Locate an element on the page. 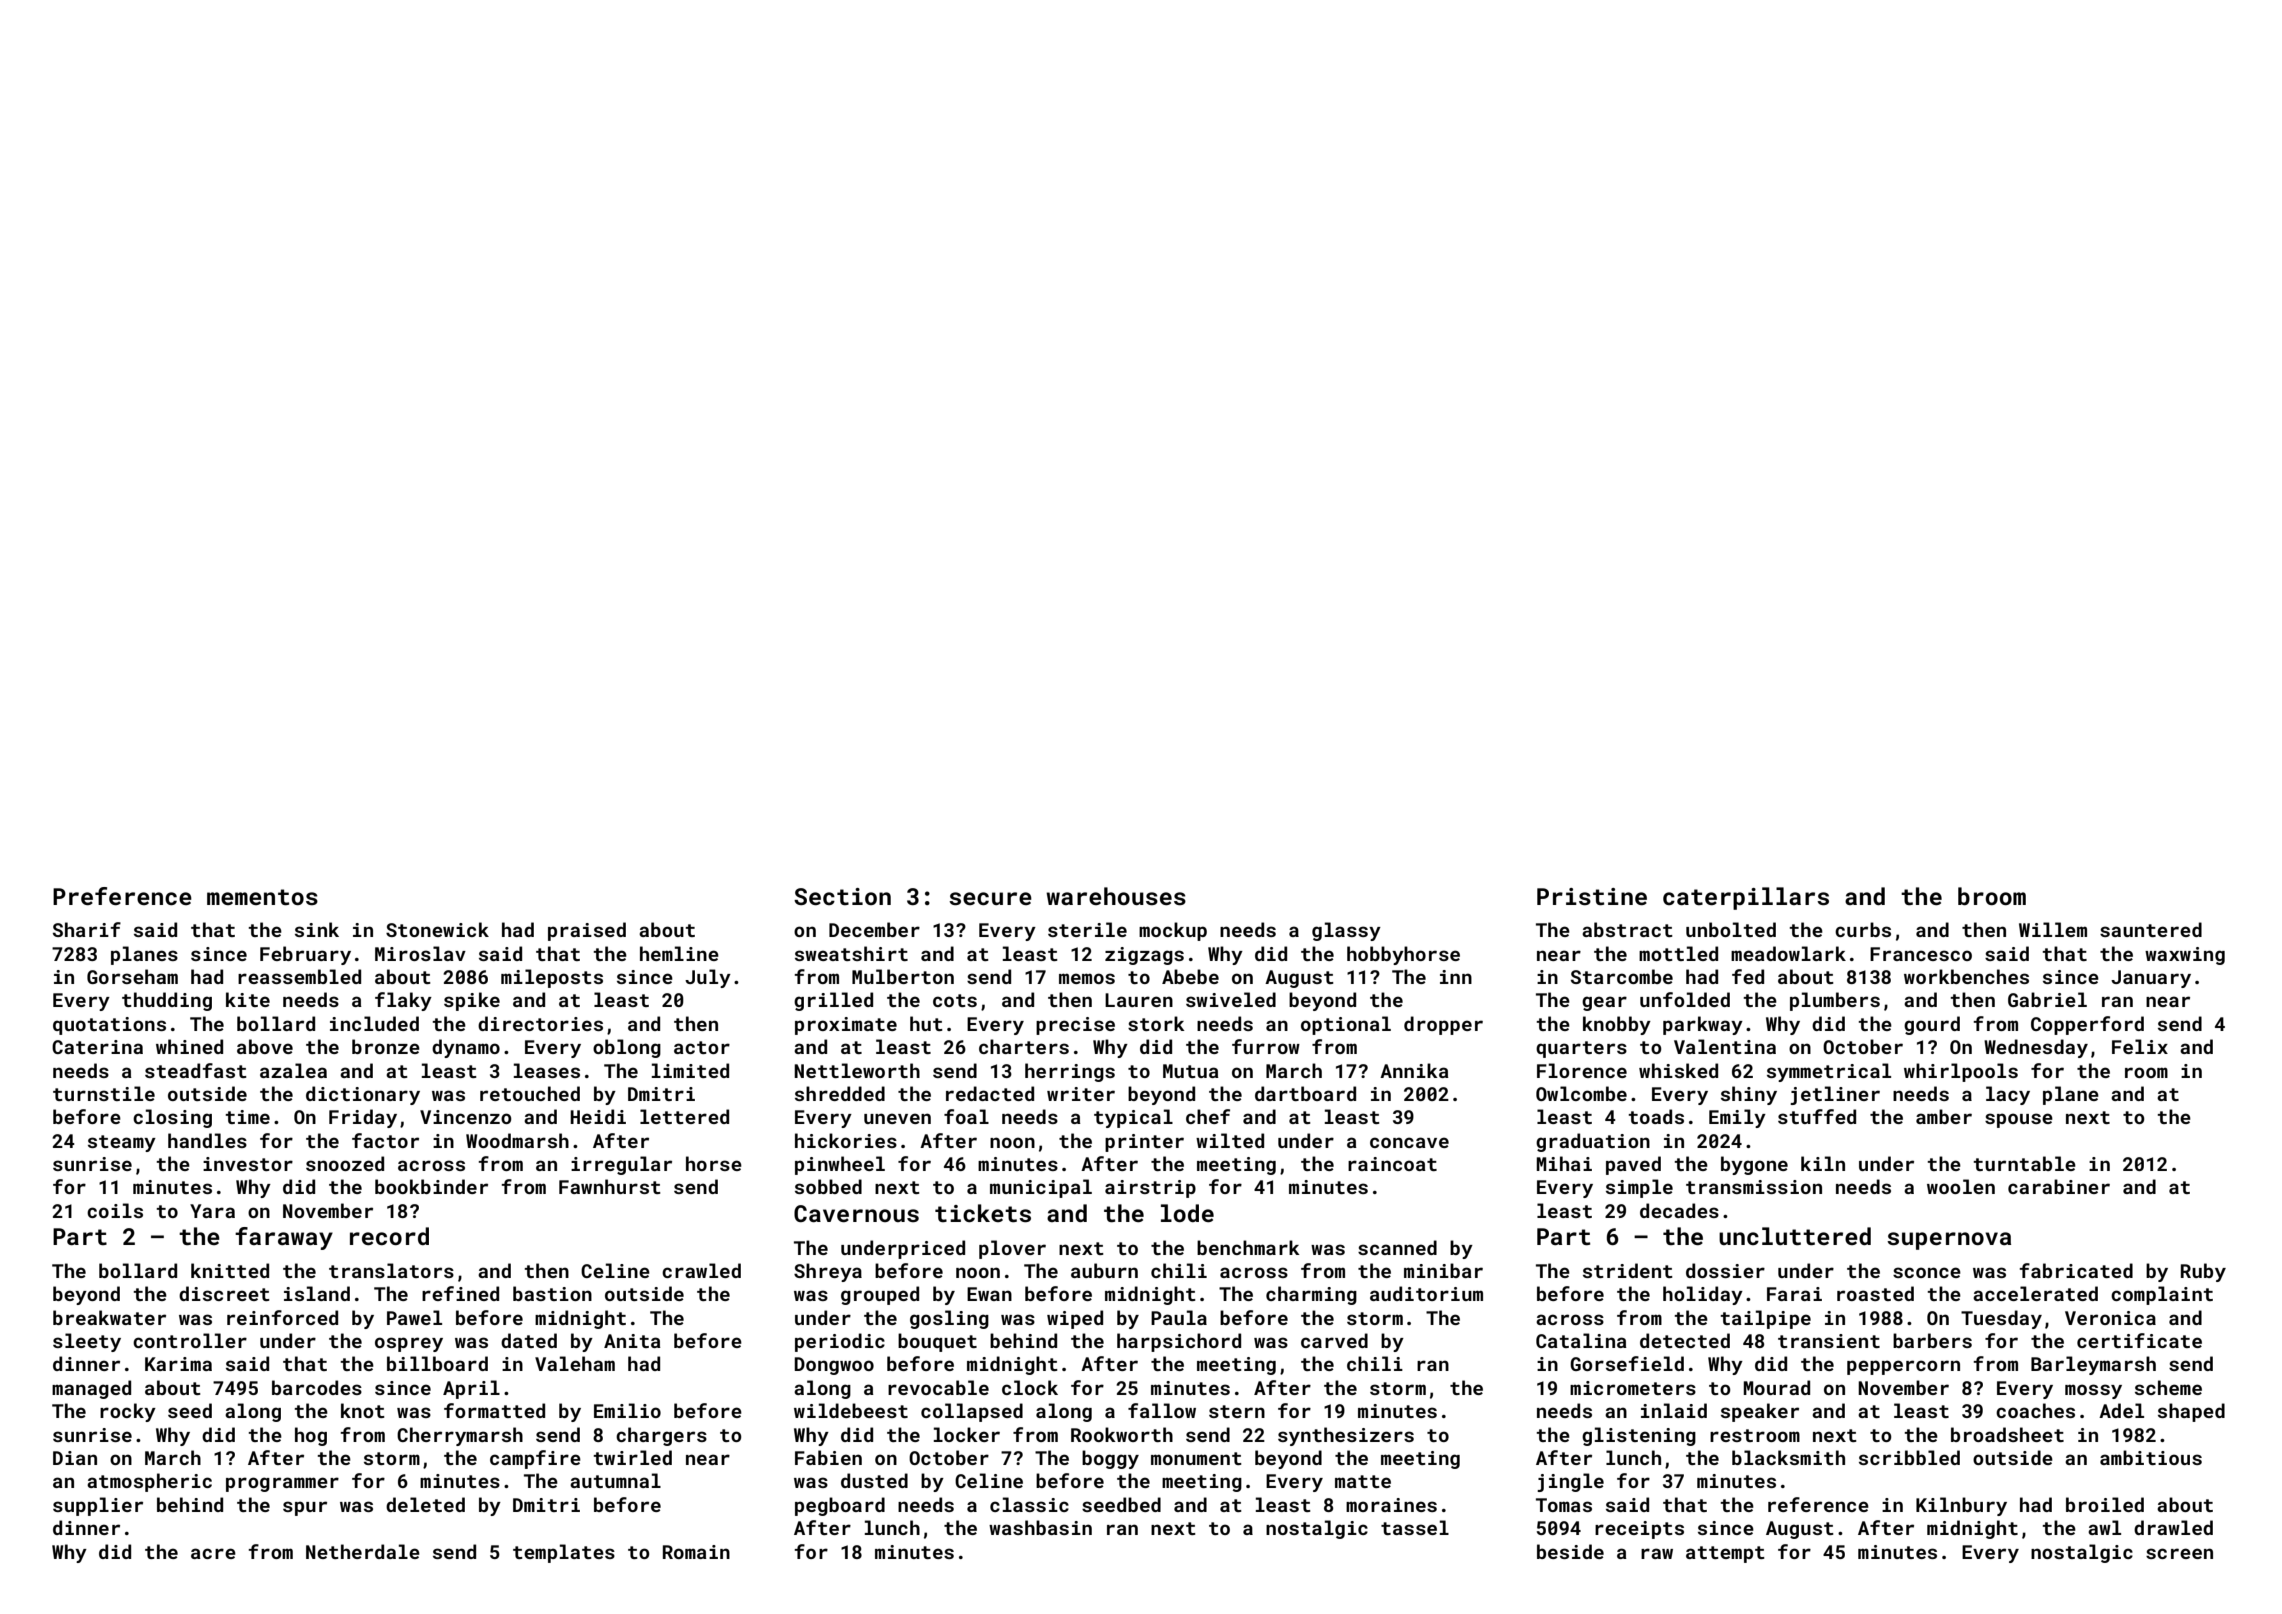 This document has height=1614, width=2282. foal is located at coordinates (966, 1116).
